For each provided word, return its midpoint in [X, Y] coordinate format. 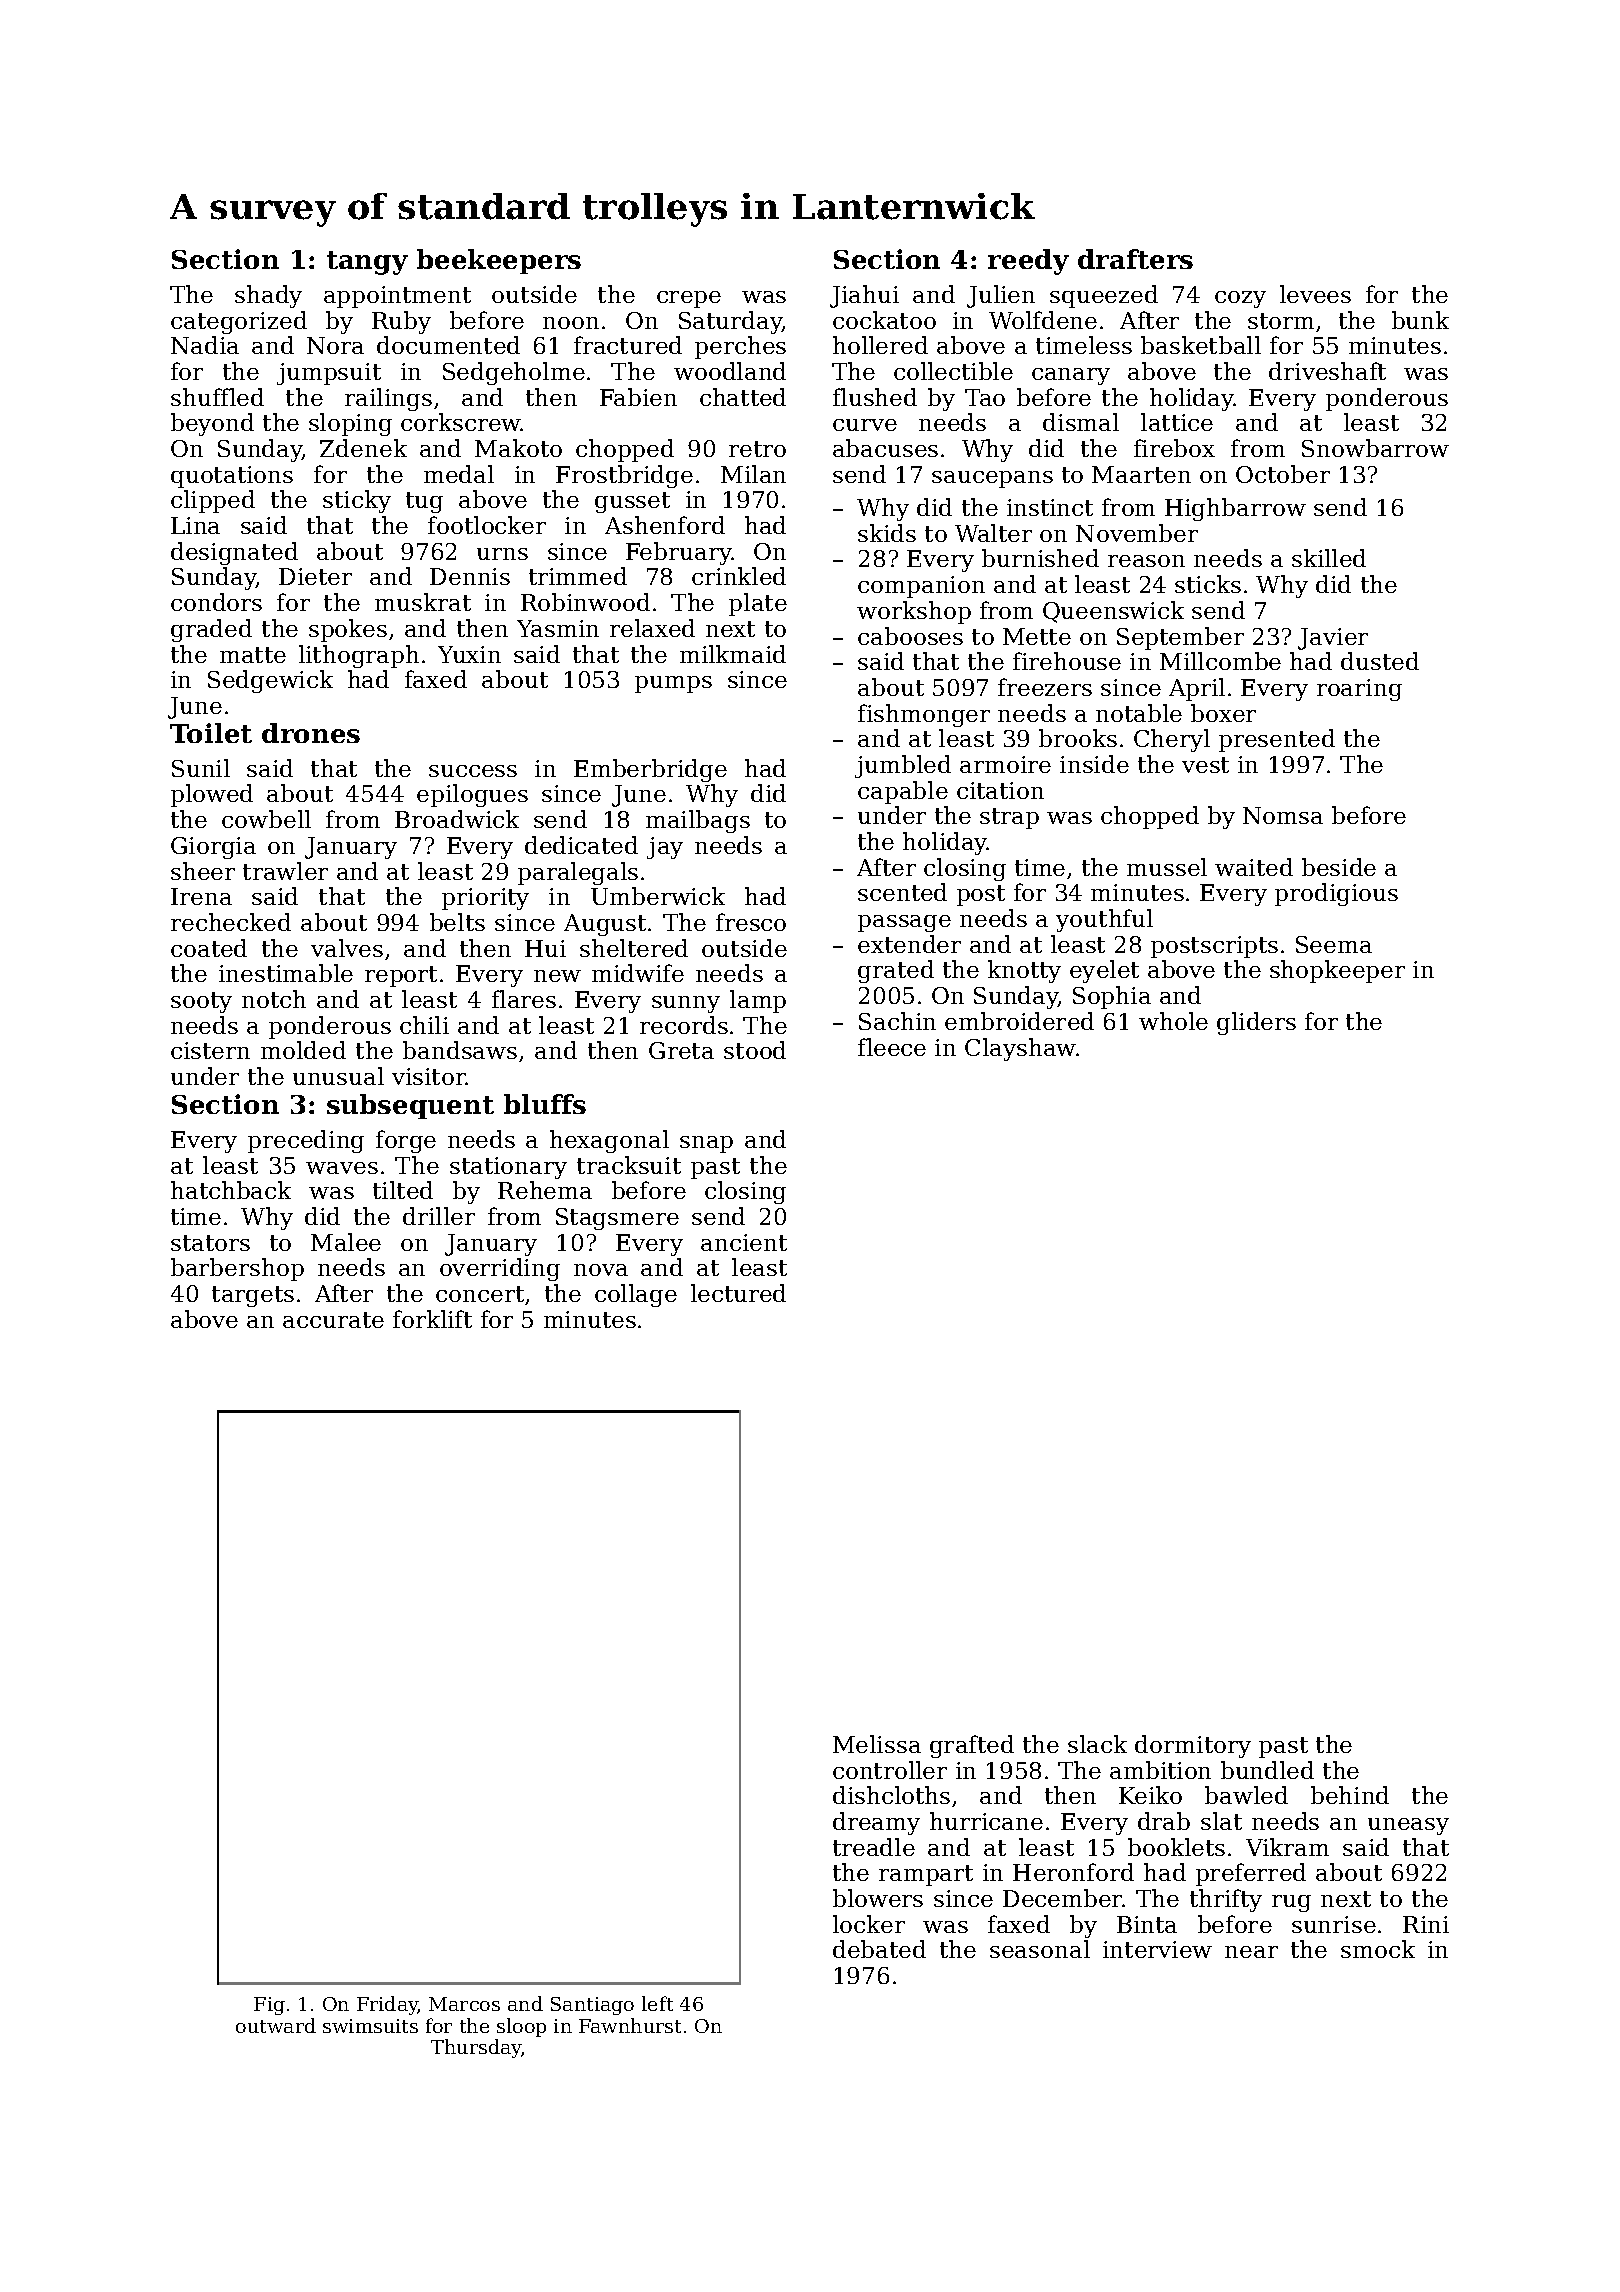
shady [268, 296]
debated [879, 1949]
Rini [1426, 1924]
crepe [689, 299]
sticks [1208, 584]
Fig [269, 2006]
